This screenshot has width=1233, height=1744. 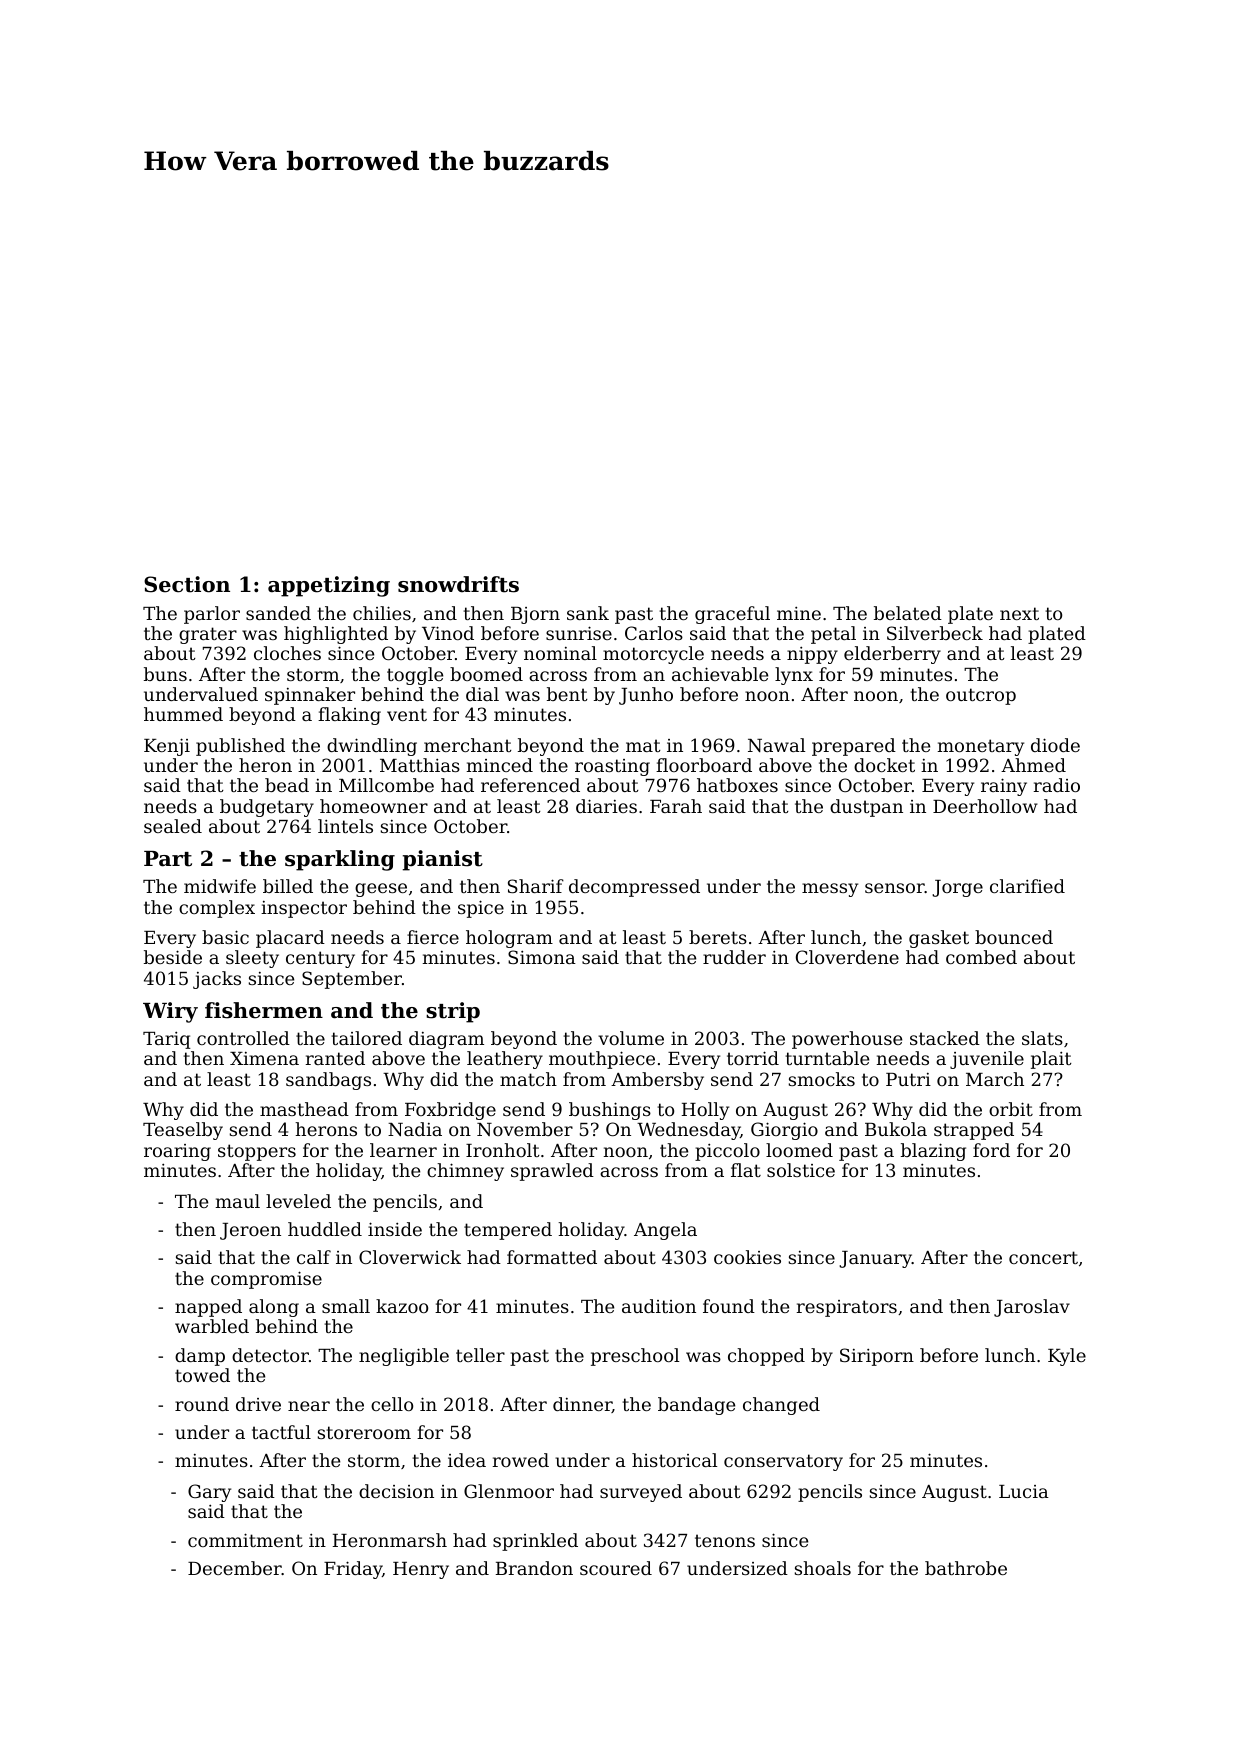 I want to click on dustpan, so click(x=866, y=808).
